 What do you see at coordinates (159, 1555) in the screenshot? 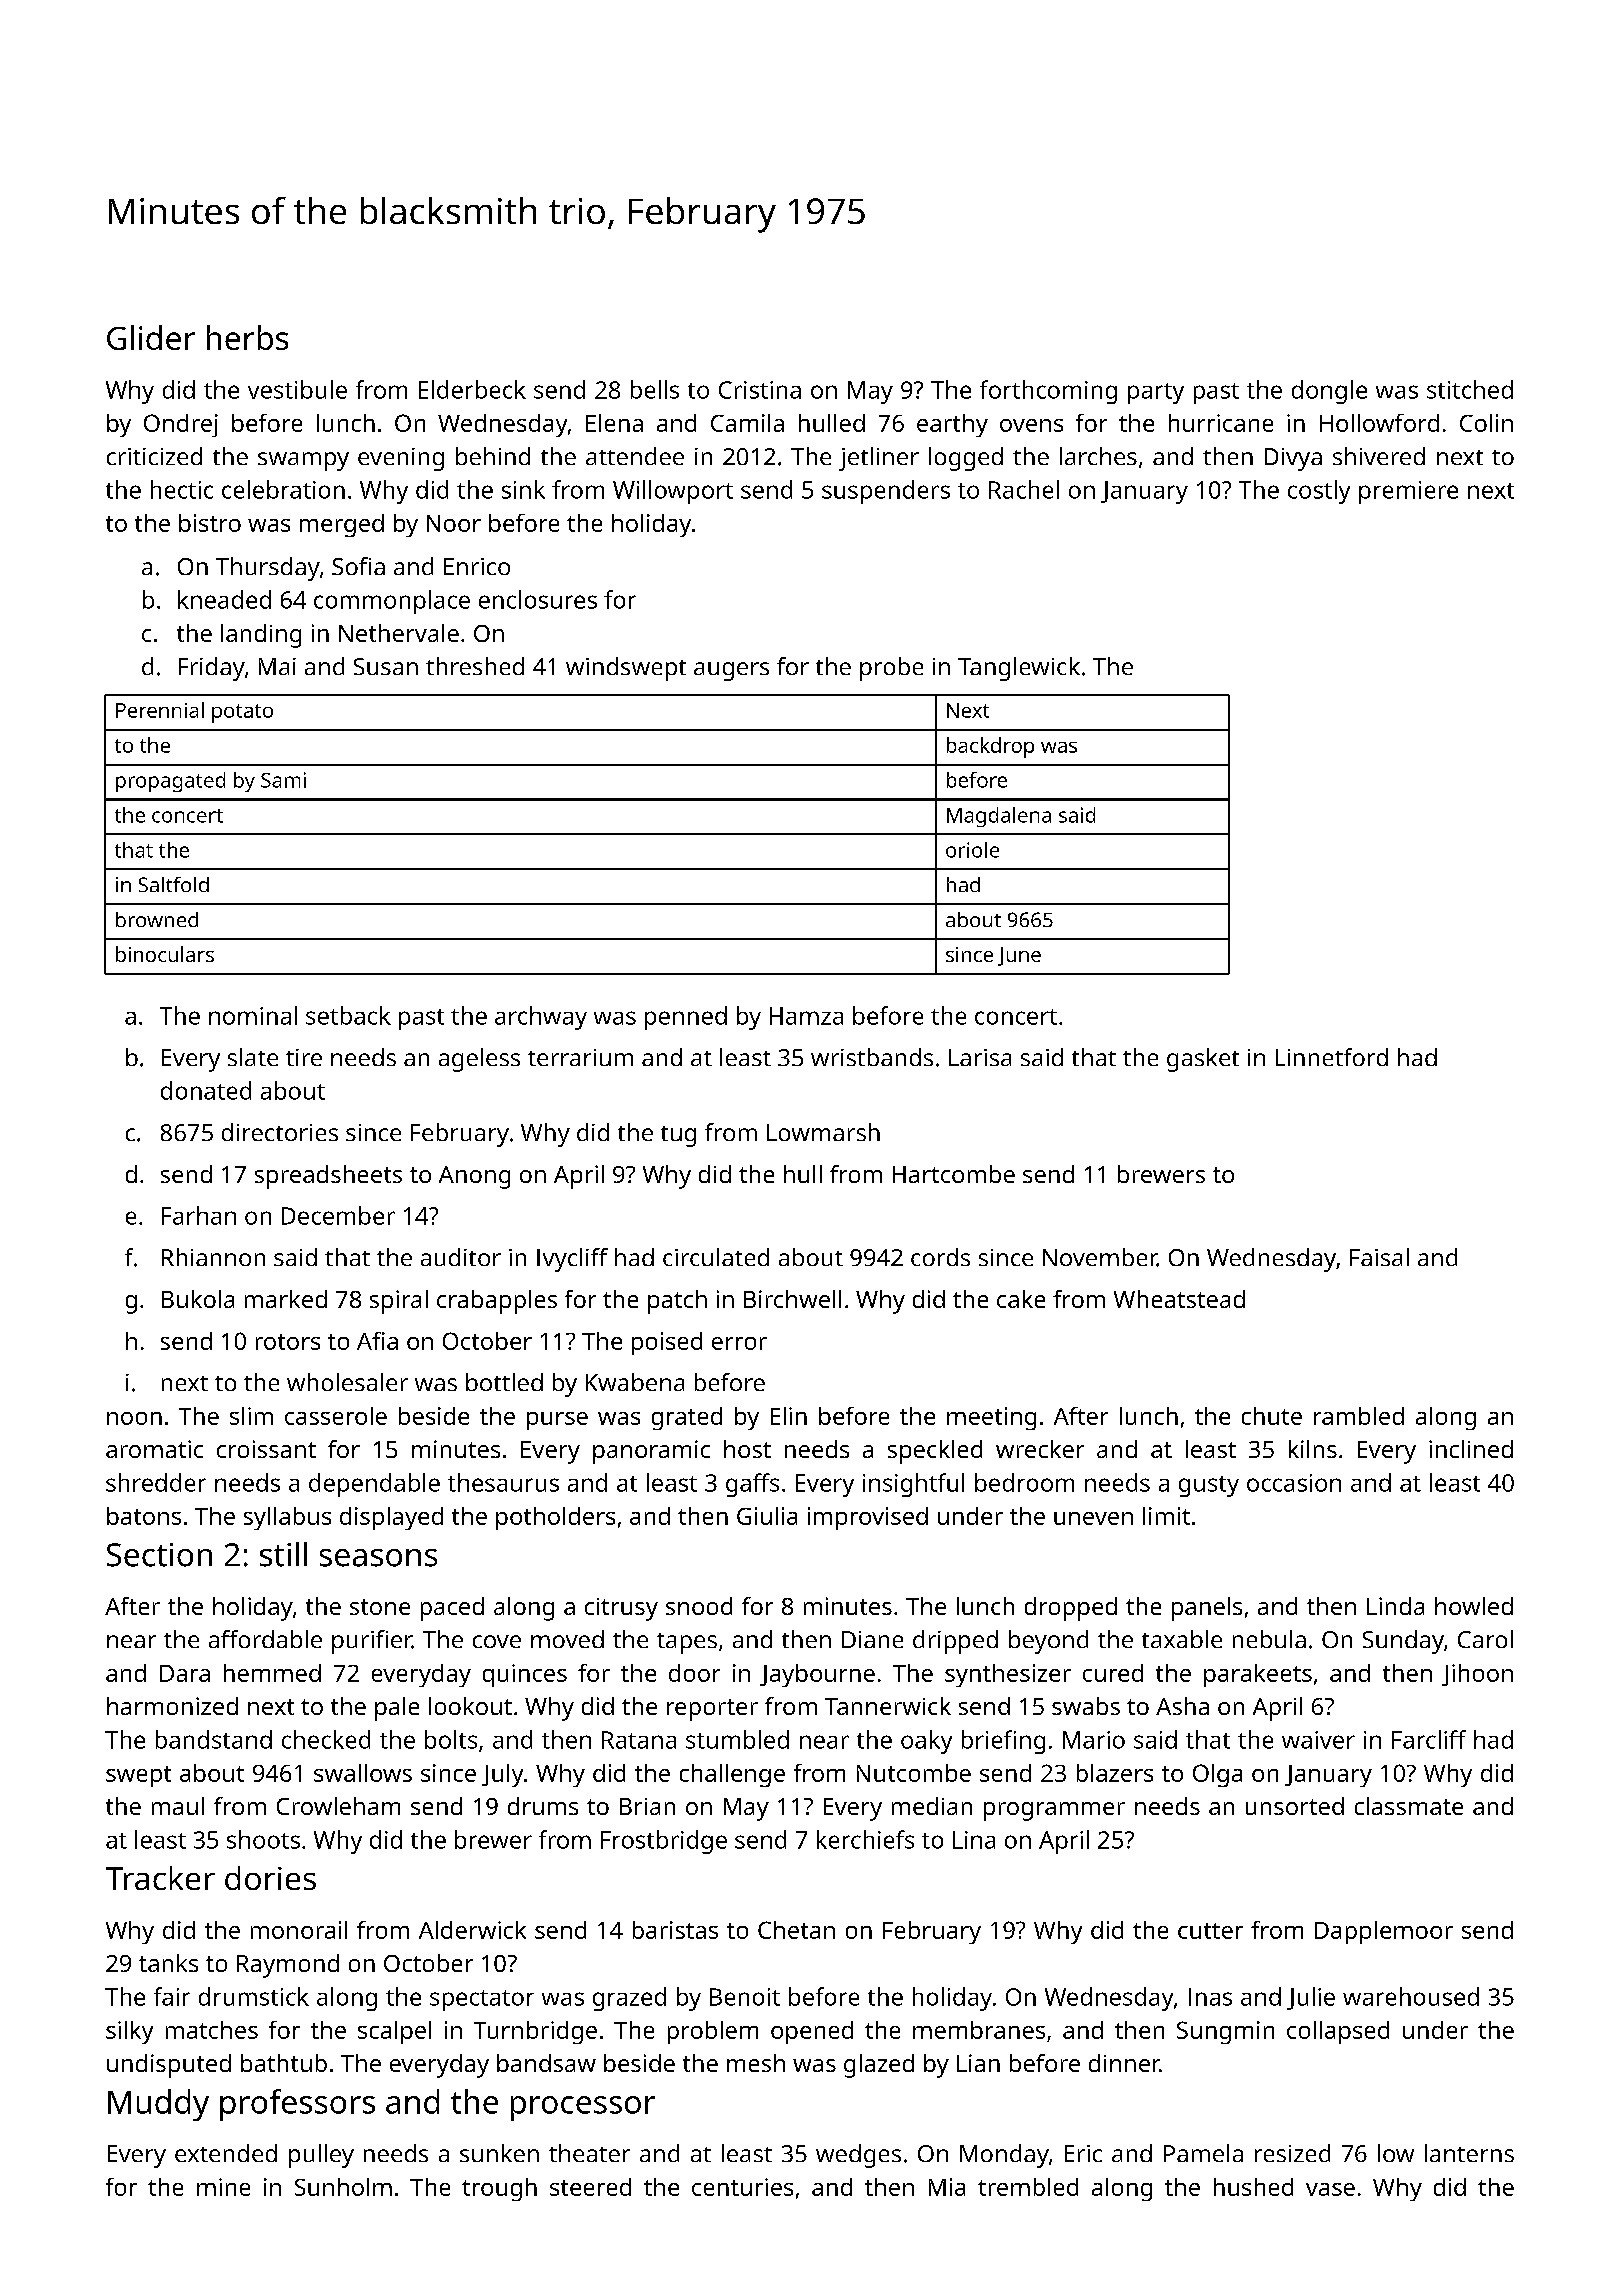
I see `Section` at bounding box center [159, 1555].
